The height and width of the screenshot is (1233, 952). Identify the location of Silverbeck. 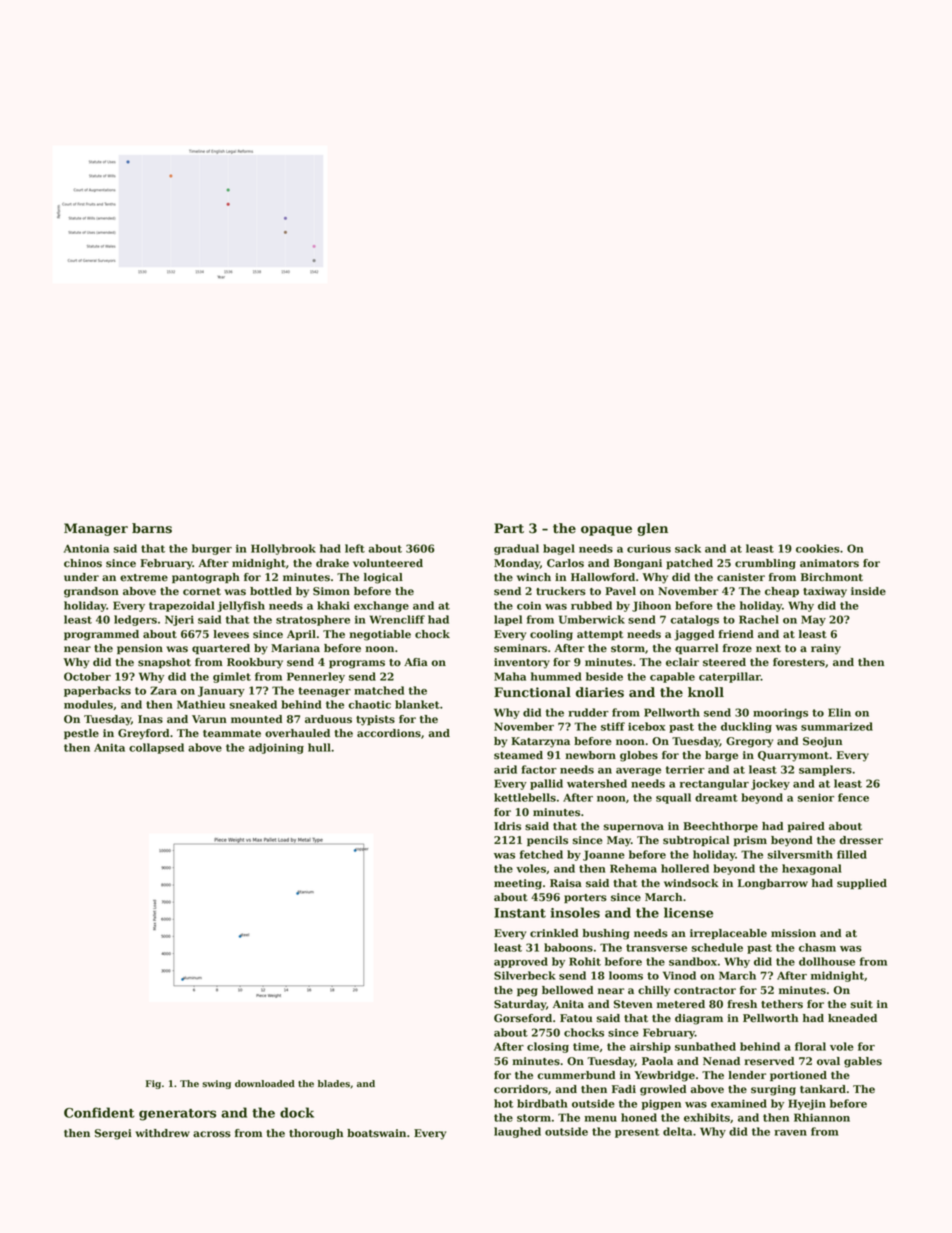
(525, 975).
